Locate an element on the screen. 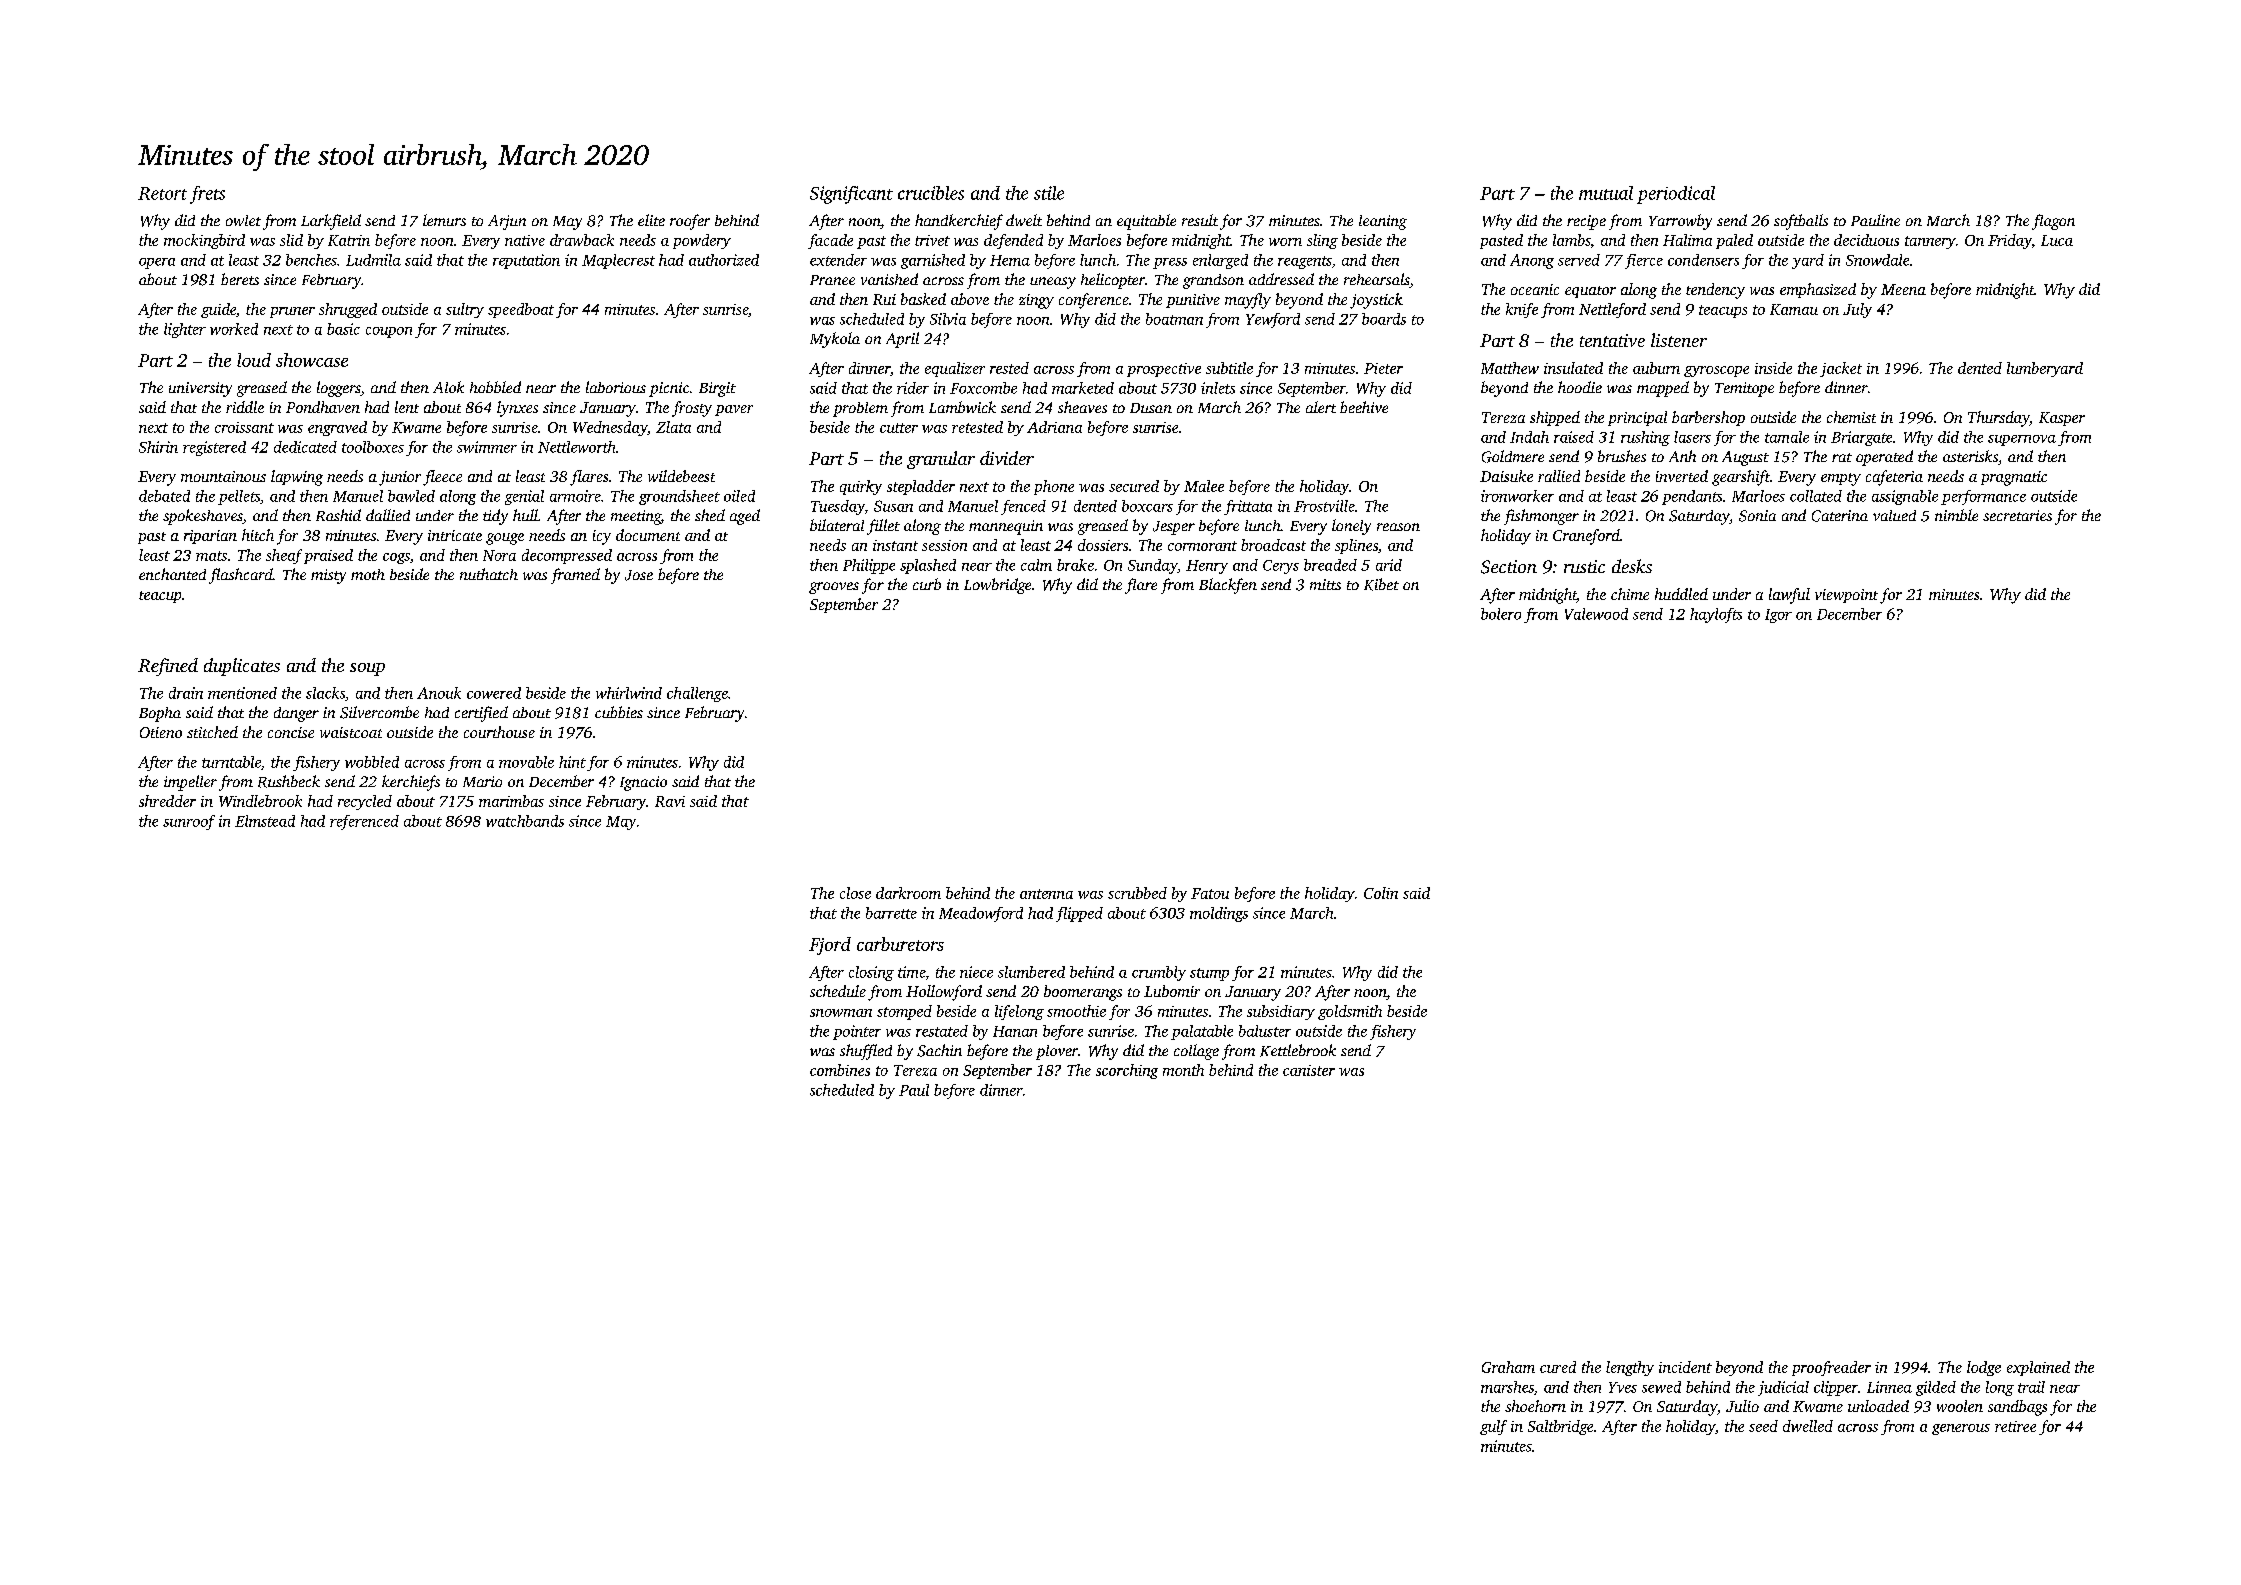 This screenshot has height=1585, width=2241. gulf is located at coordinates (1493, 1427).
